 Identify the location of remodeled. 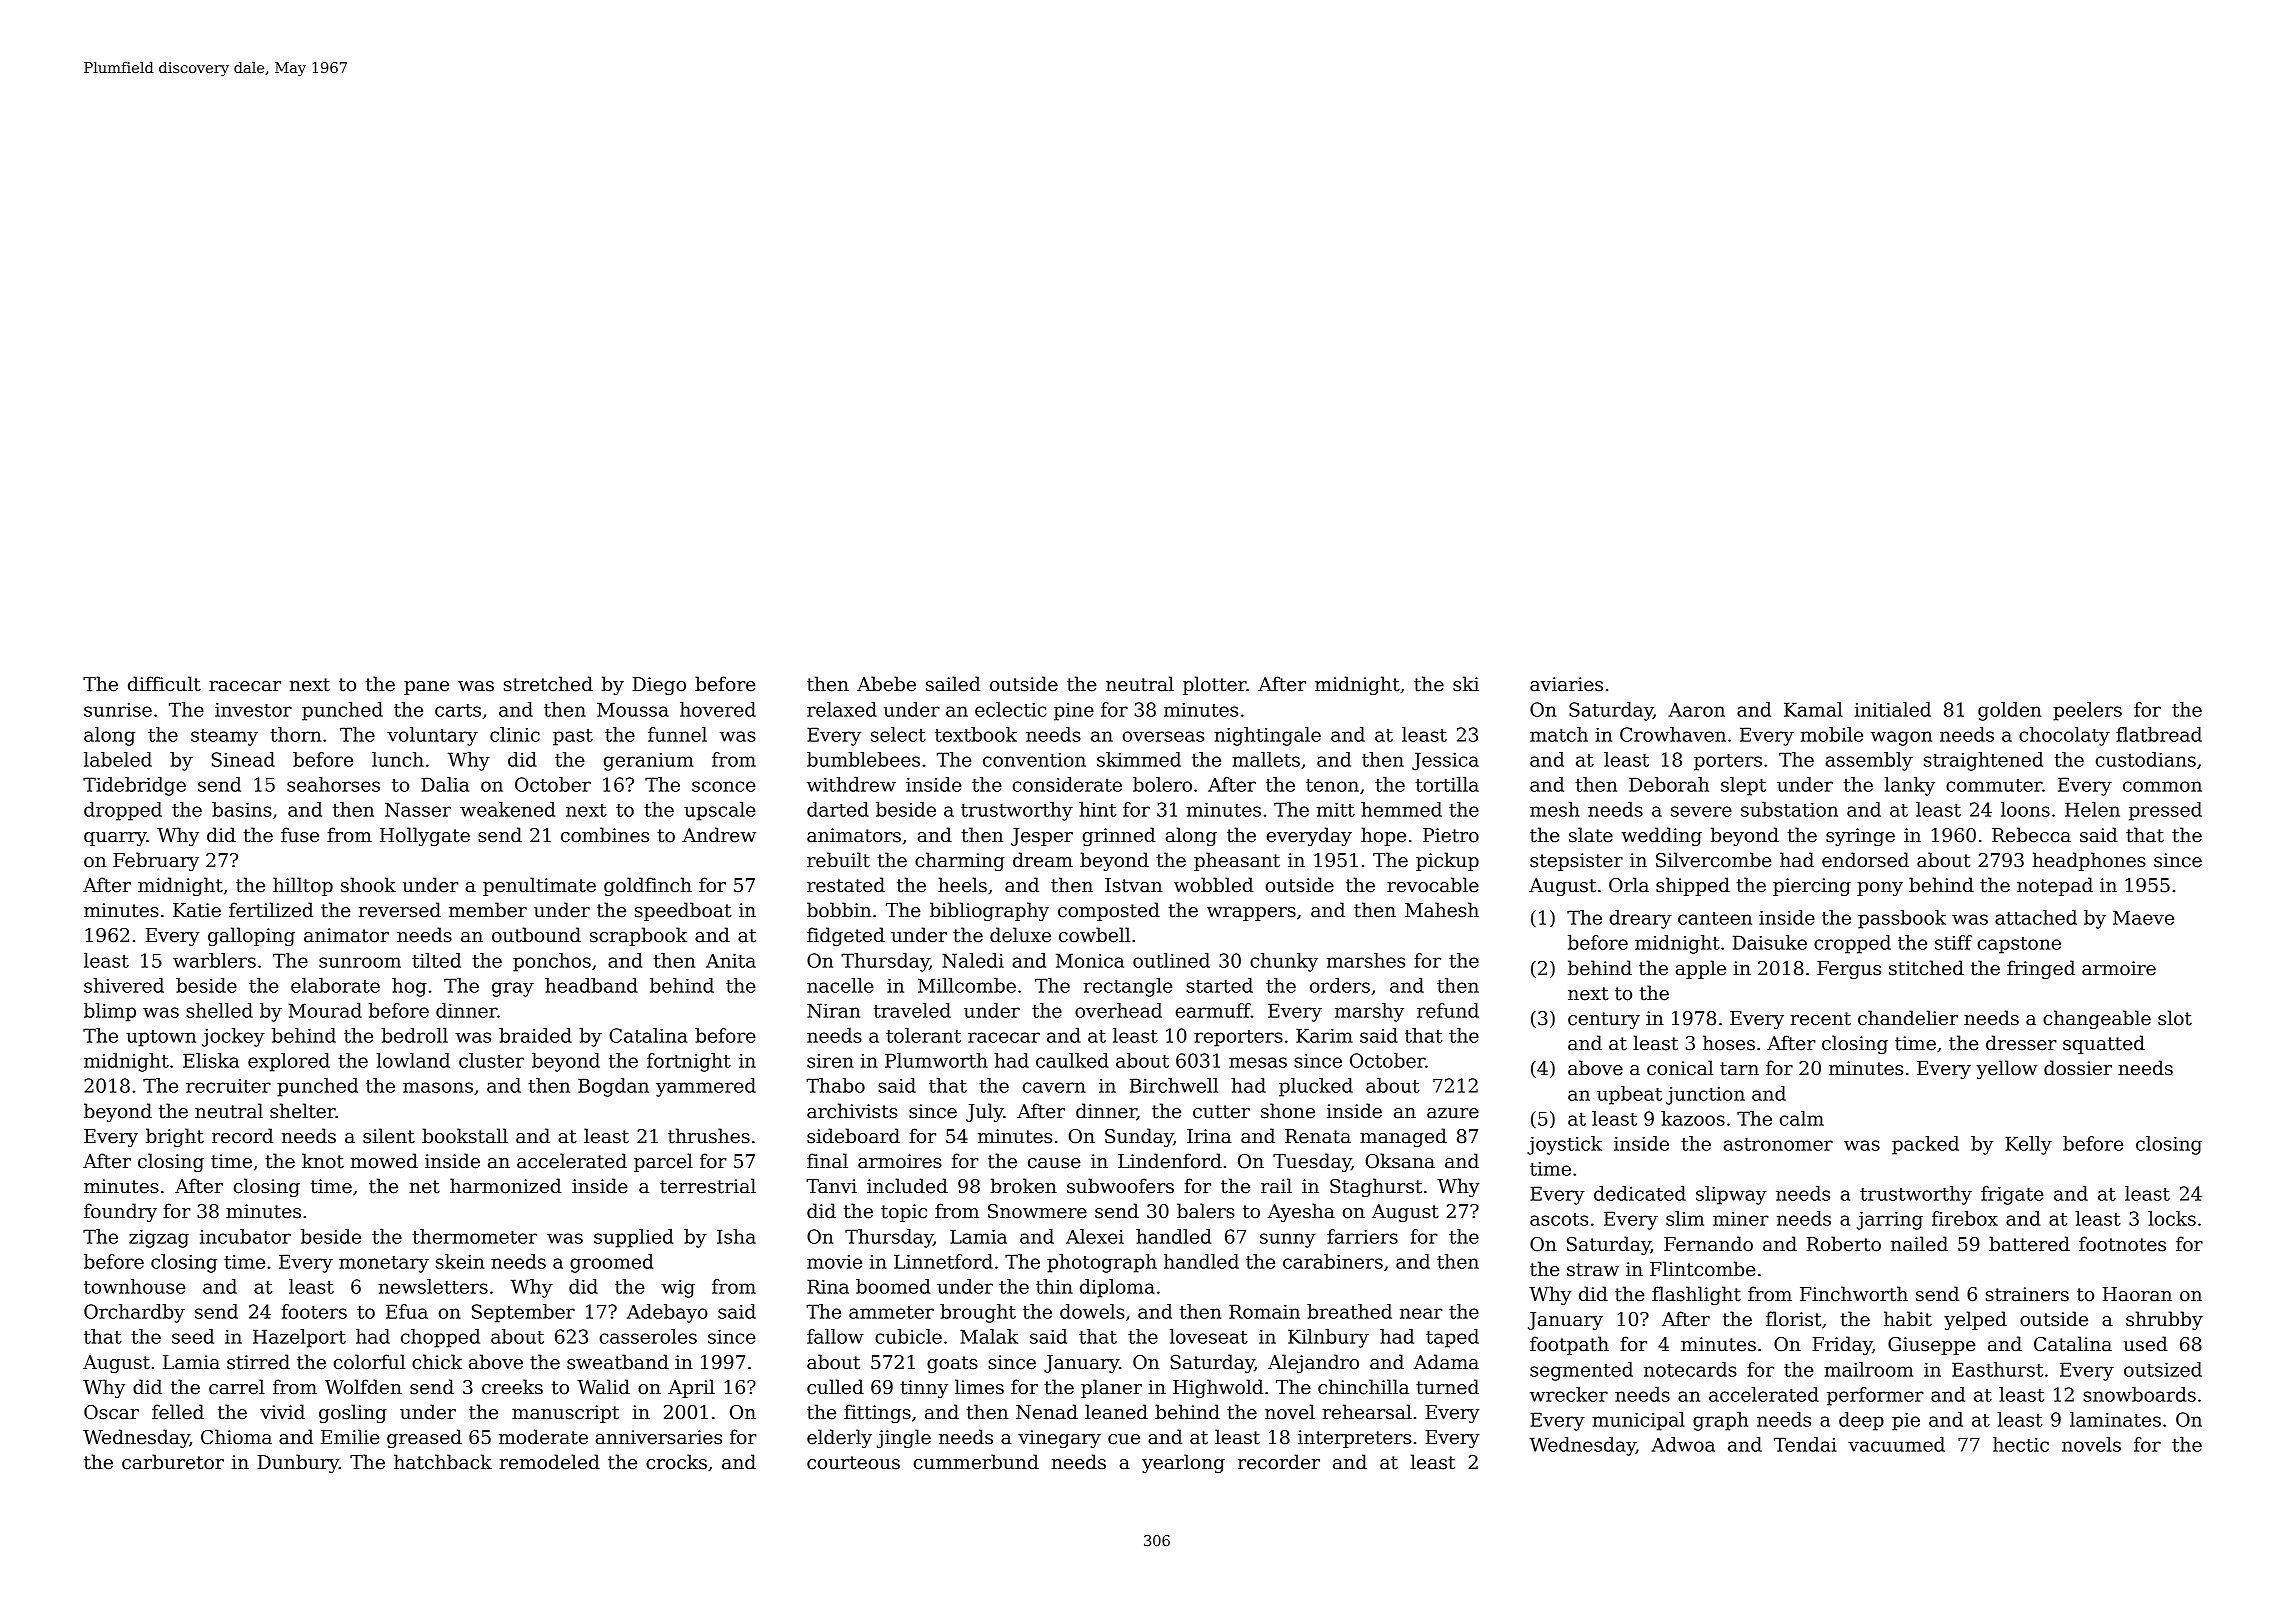
(550, 1462).
